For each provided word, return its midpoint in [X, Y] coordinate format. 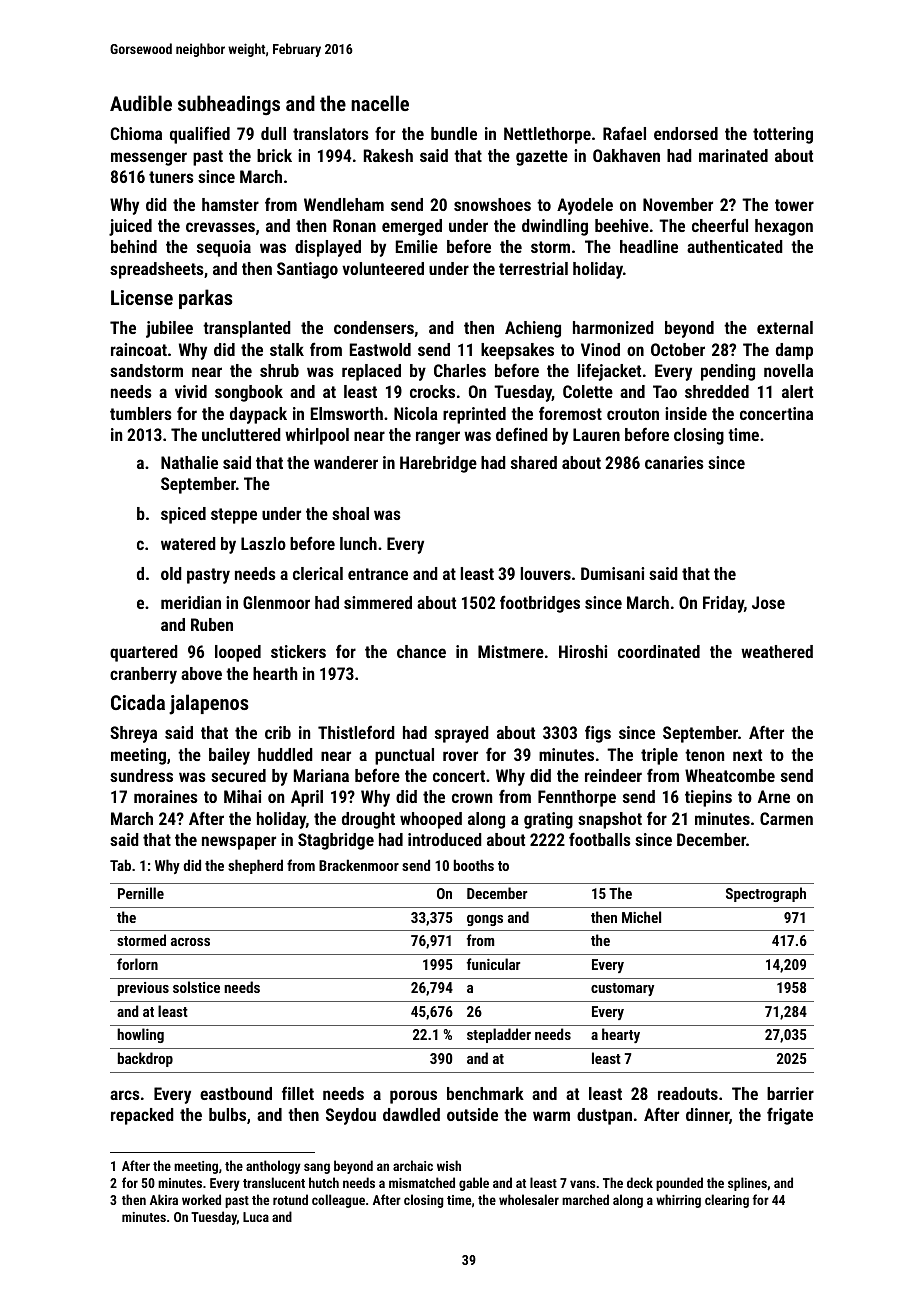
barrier [790, 1093]
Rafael [624, 133]
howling [140, 1035]
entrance [378, 574]
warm [551, 1116]
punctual [404, 756]
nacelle [380, 103]
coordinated [659, 651]
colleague [338, 1201]
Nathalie [189, 462]
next [747, 755]
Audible [141, 103]
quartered [144, 653]
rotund [290, 1199]
